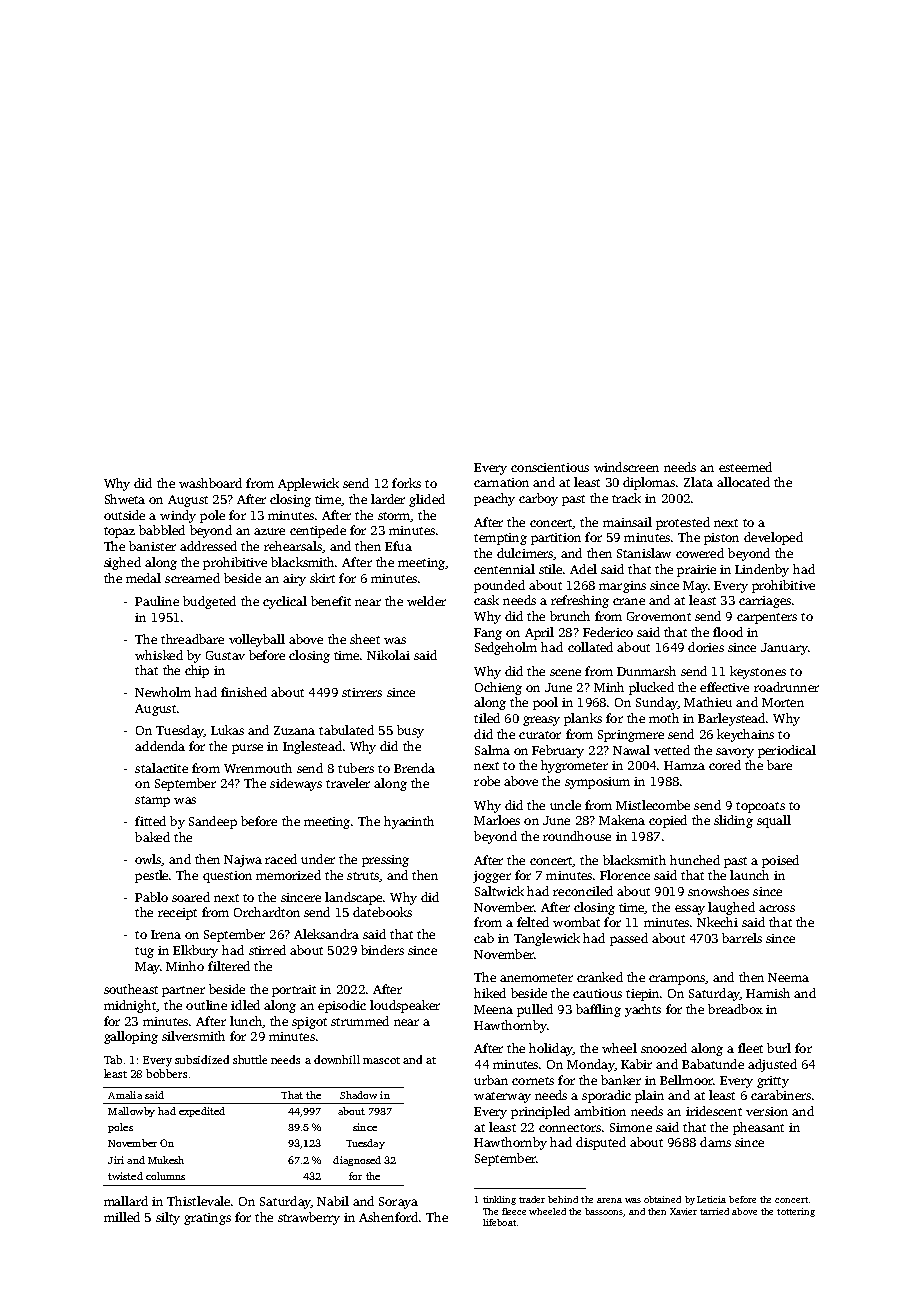 The image size is (924, 1308). What do you see at coordinates (144, 952) in the document?
I see `tug` at bounding box center [144, 952].
